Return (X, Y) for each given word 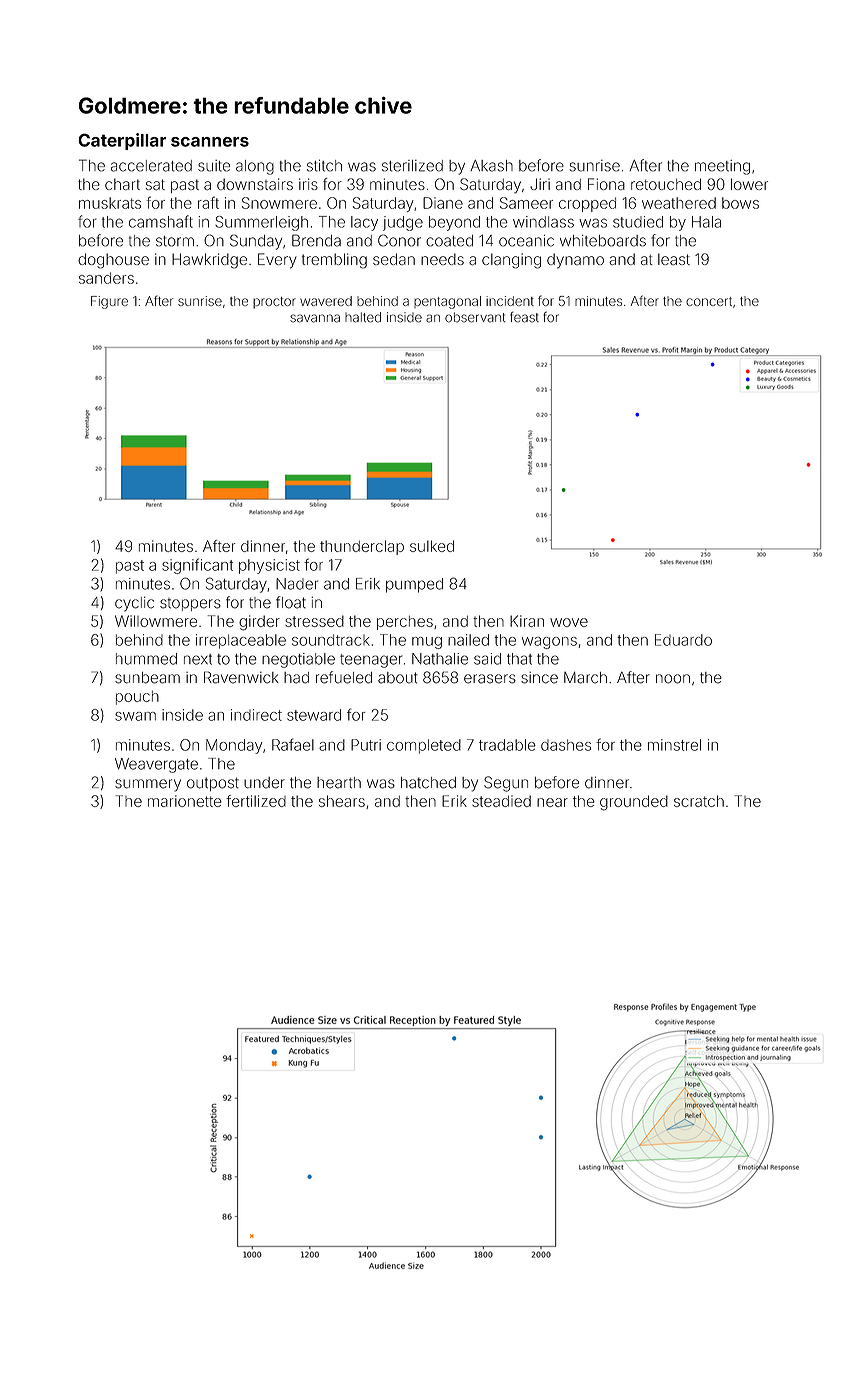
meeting (722, 167)
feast (524, 317)
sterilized (412, 166)
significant (197, 566)
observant (475, 317)
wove (569, 622)
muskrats (110, 203)
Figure (109, 302)
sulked (432, 546)
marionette (185, 801)
